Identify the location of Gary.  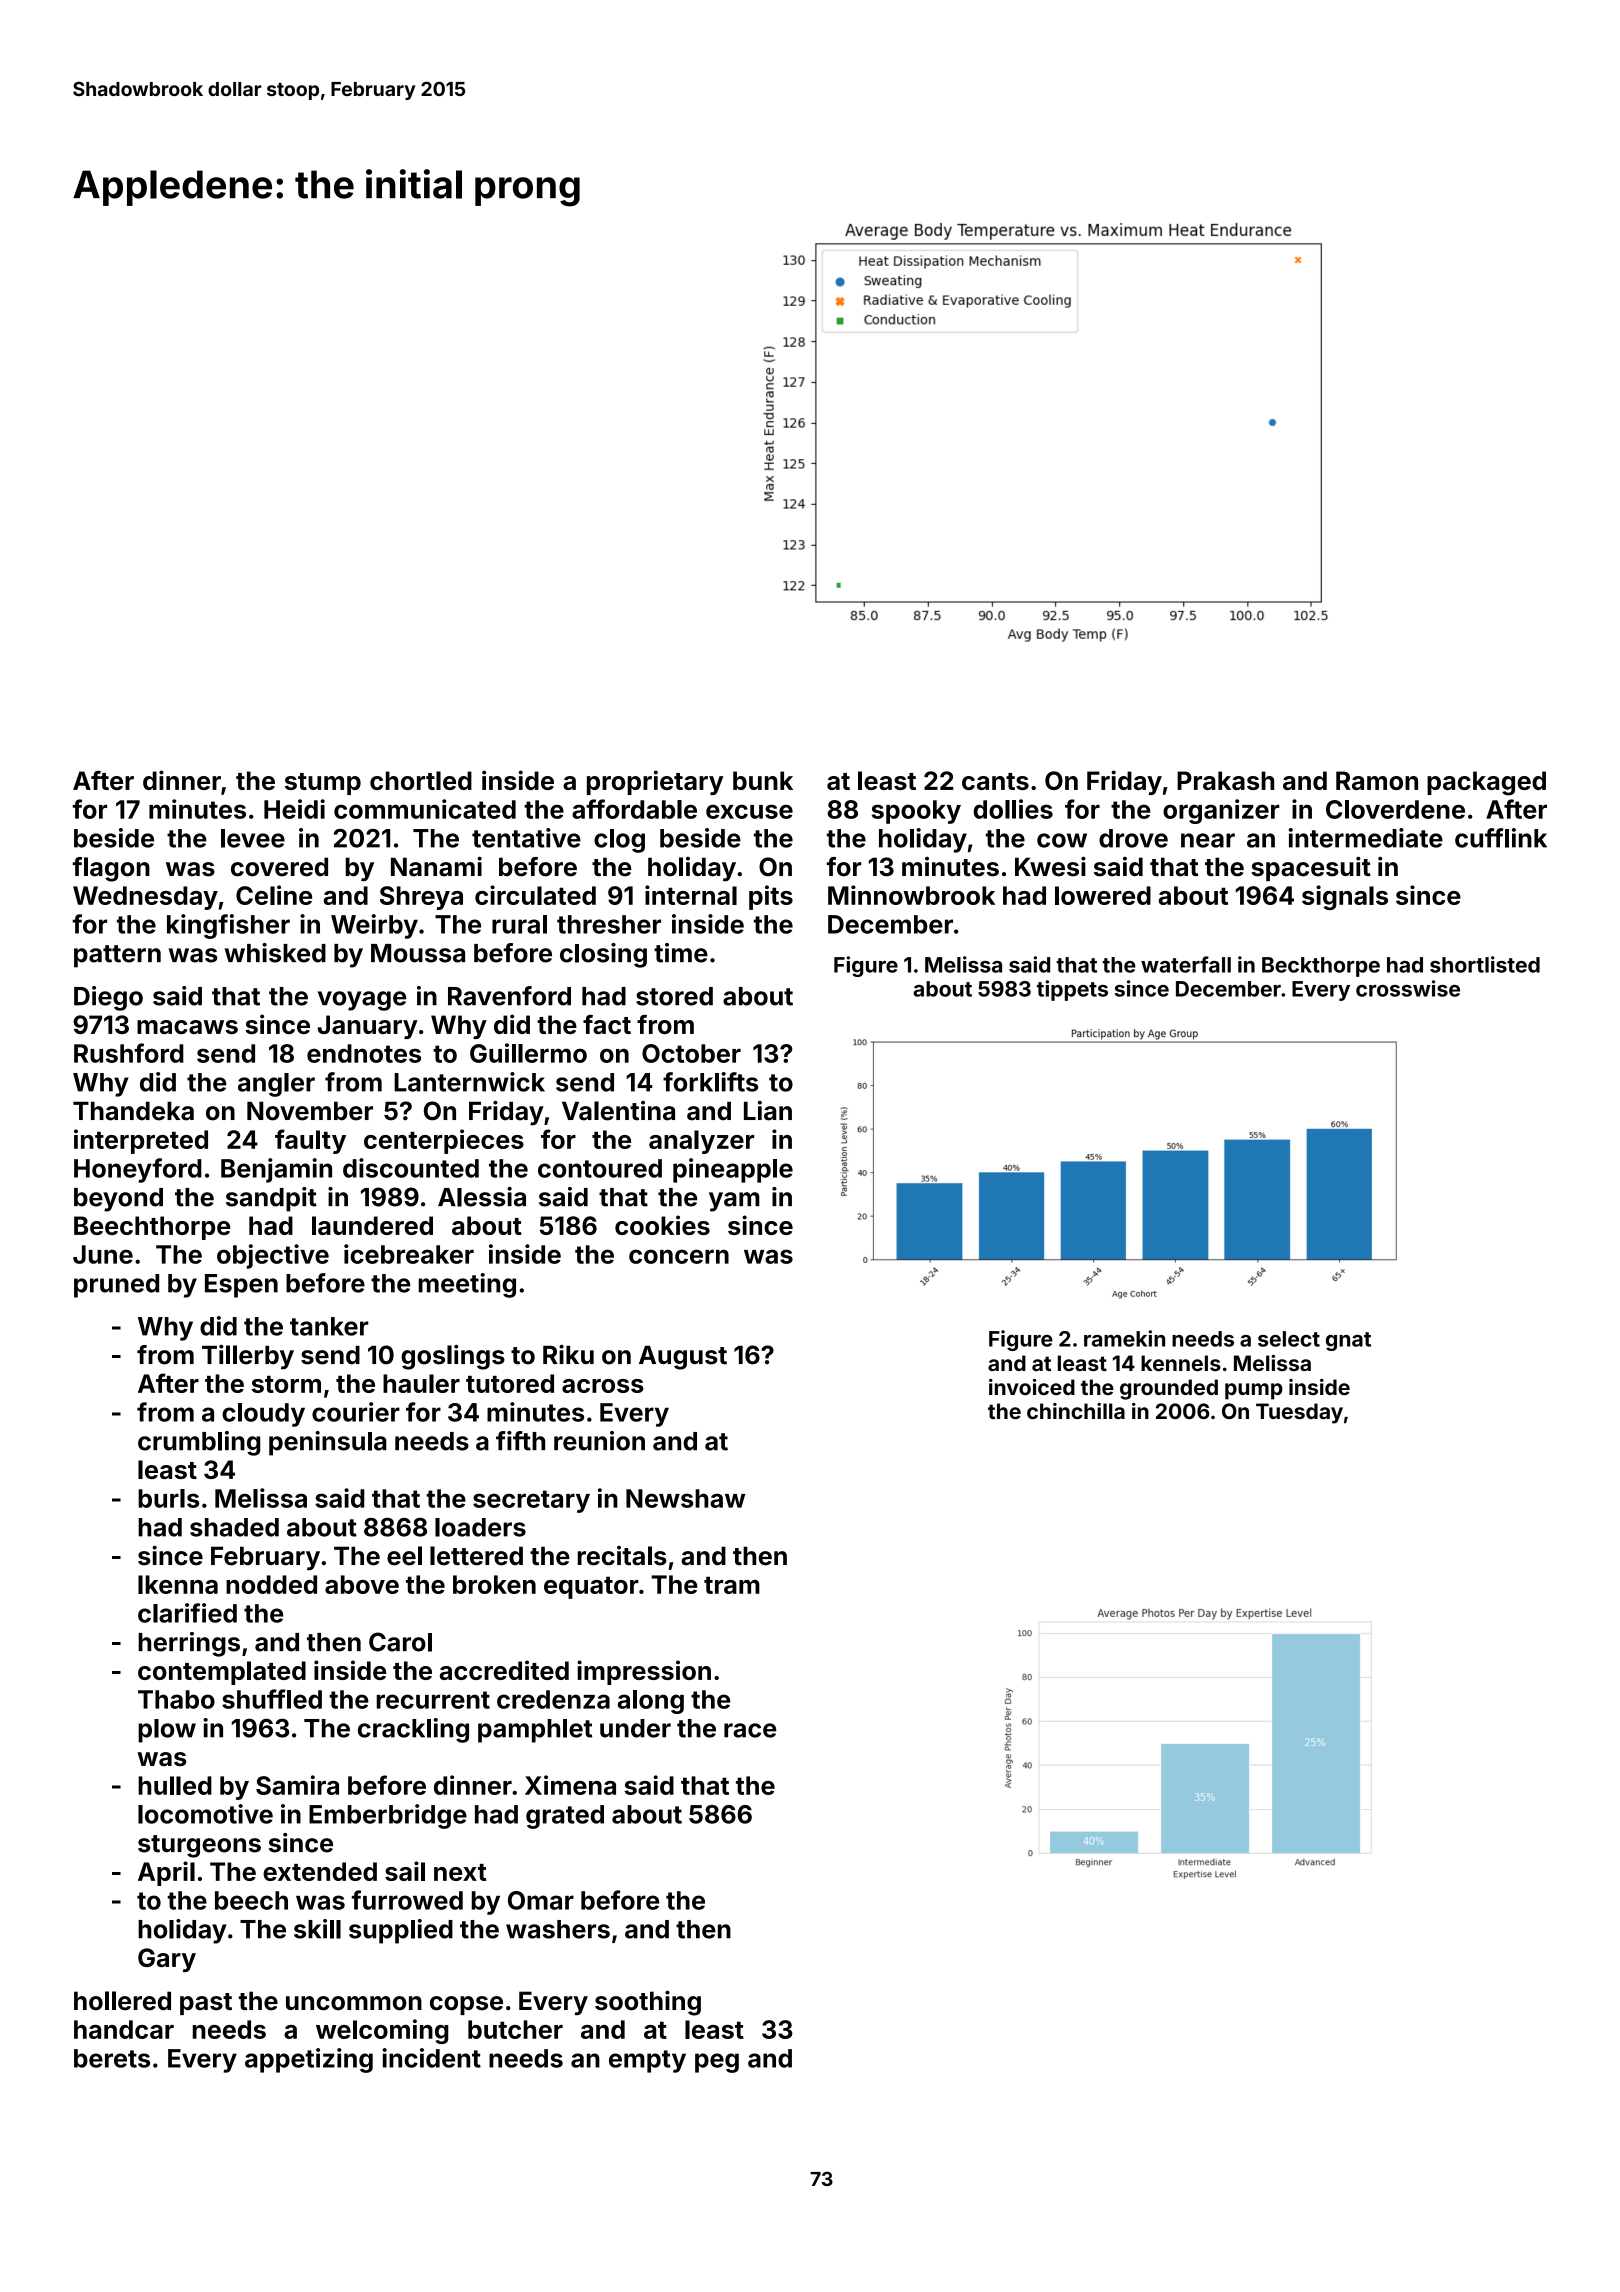
(167, 1960).
